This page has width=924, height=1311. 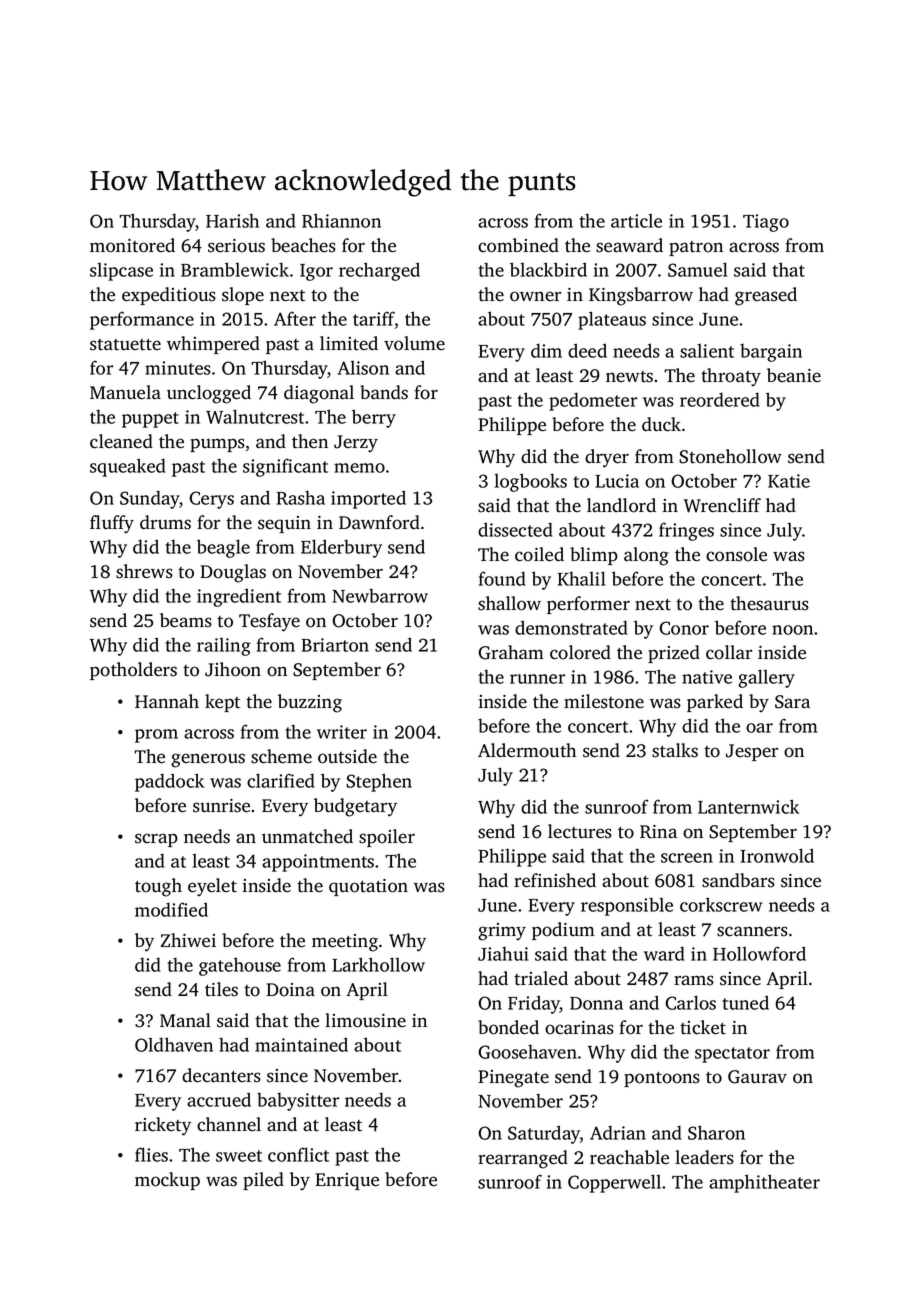 What do you see at coordinates (342, 732) in the page?
I see `writer` at bounding box center [342, 732].
